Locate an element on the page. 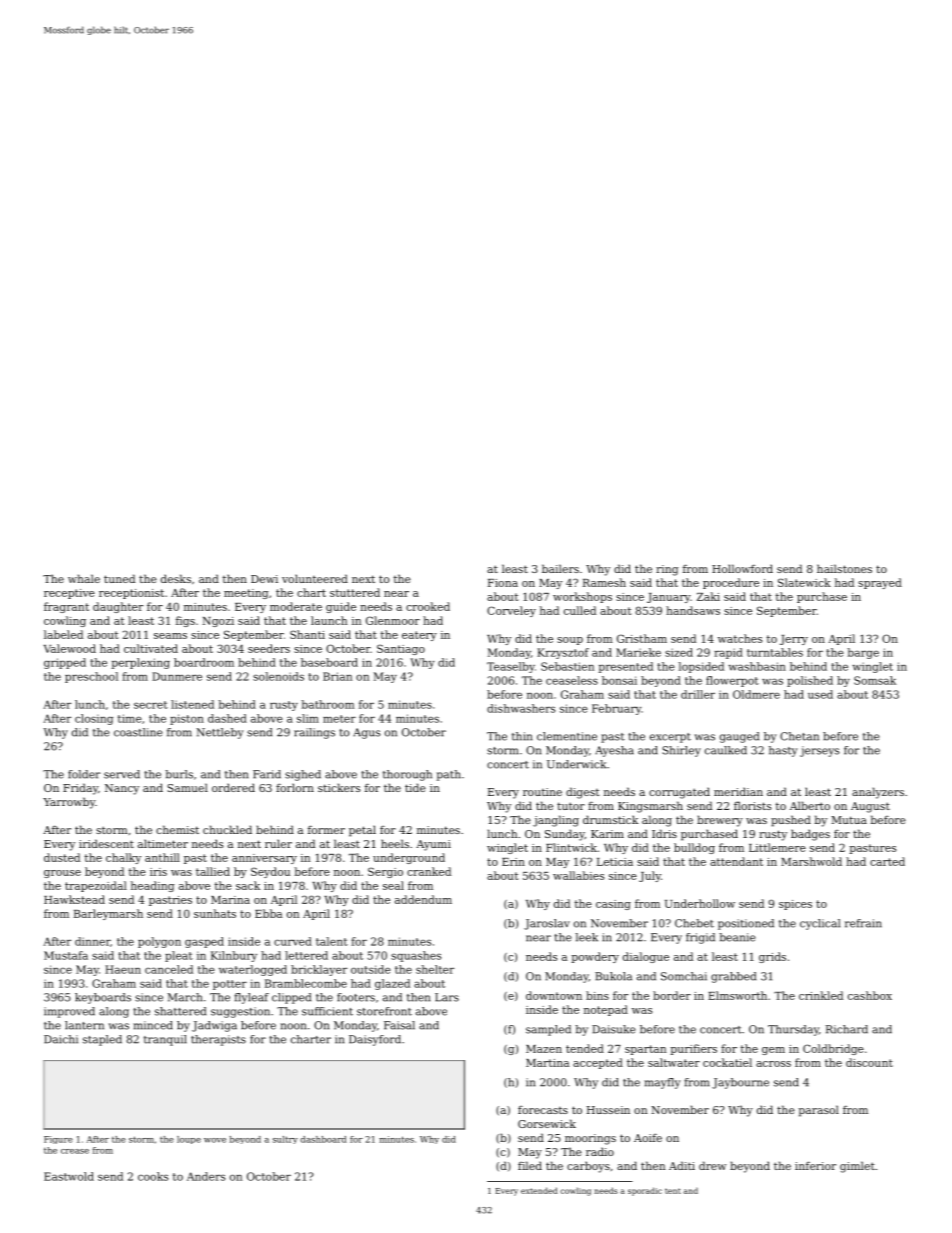  sprayed is located at coordinates (880, 583).
